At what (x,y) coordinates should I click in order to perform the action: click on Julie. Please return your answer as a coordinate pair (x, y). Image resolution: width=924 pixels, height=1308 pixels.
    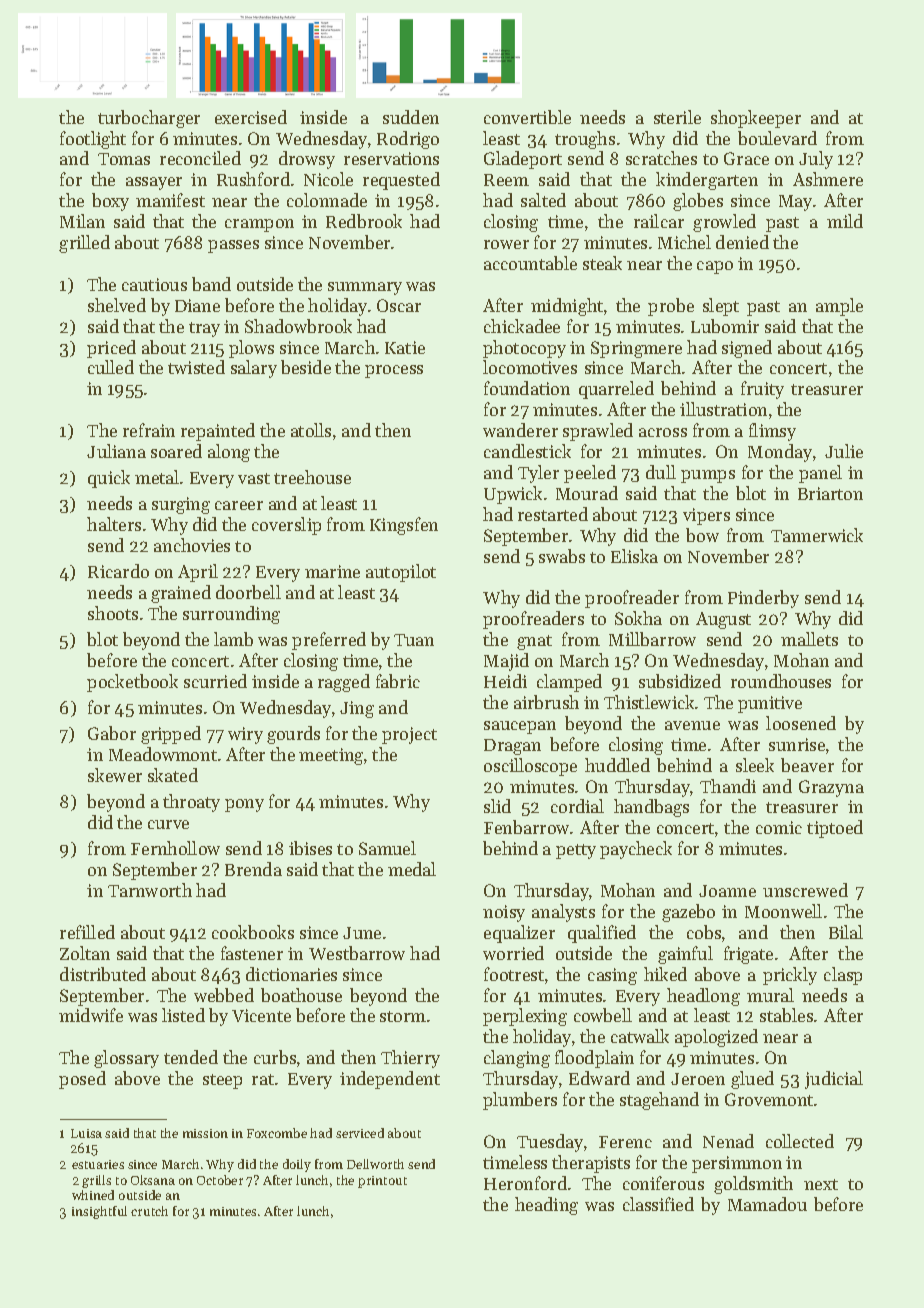
    Looking at the image, I should click on (844, 451).
